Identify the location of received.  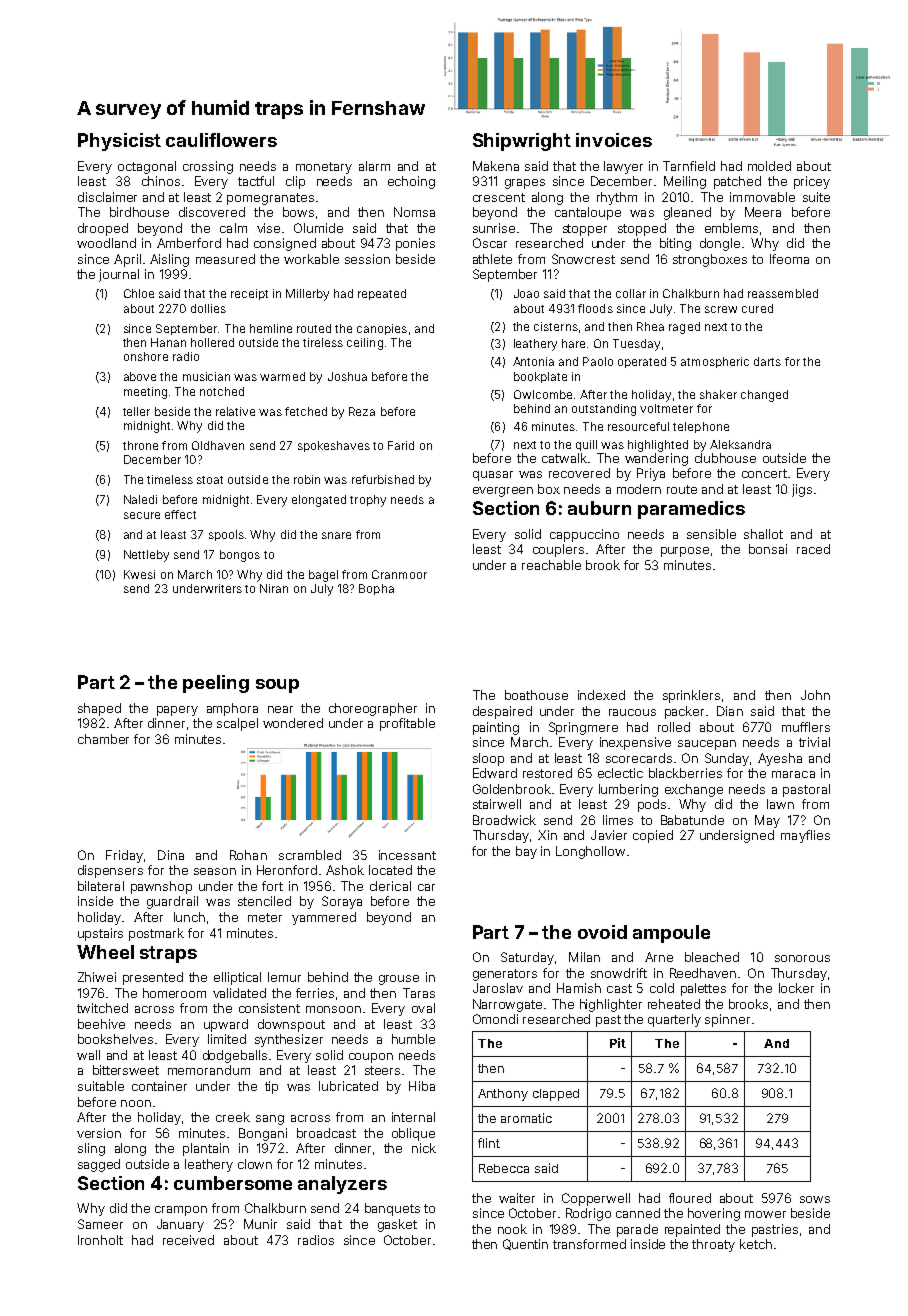
(188, 1240).
